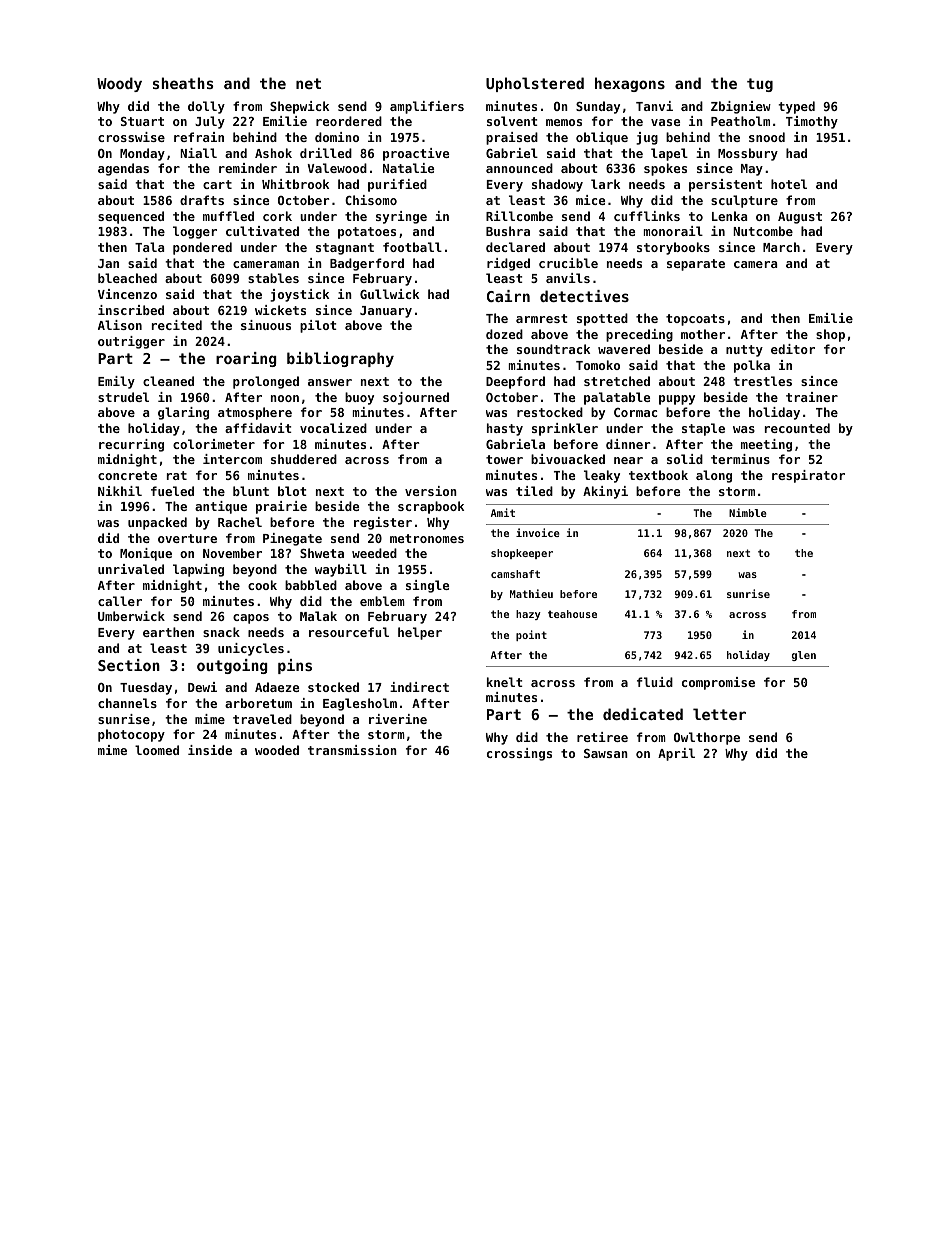  What do you see at coordinates (804, 656) in the screenshot?
I see `glen` at bounding box center [804, 656].
